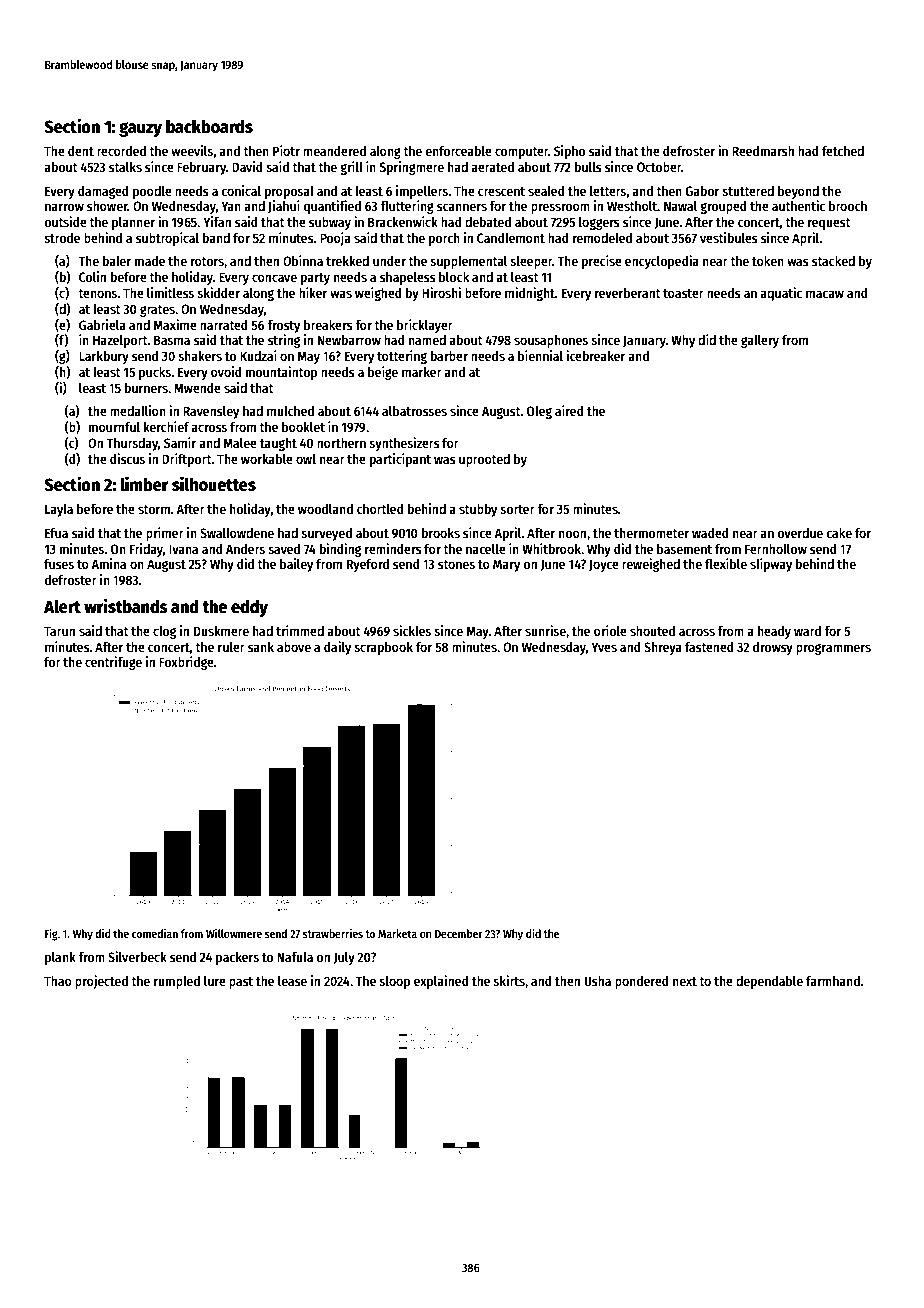 This screenshot has height=1308, width=924. Describe the element at coordinates (155, 933) in the screenshot. I see `comedian` at that location.
